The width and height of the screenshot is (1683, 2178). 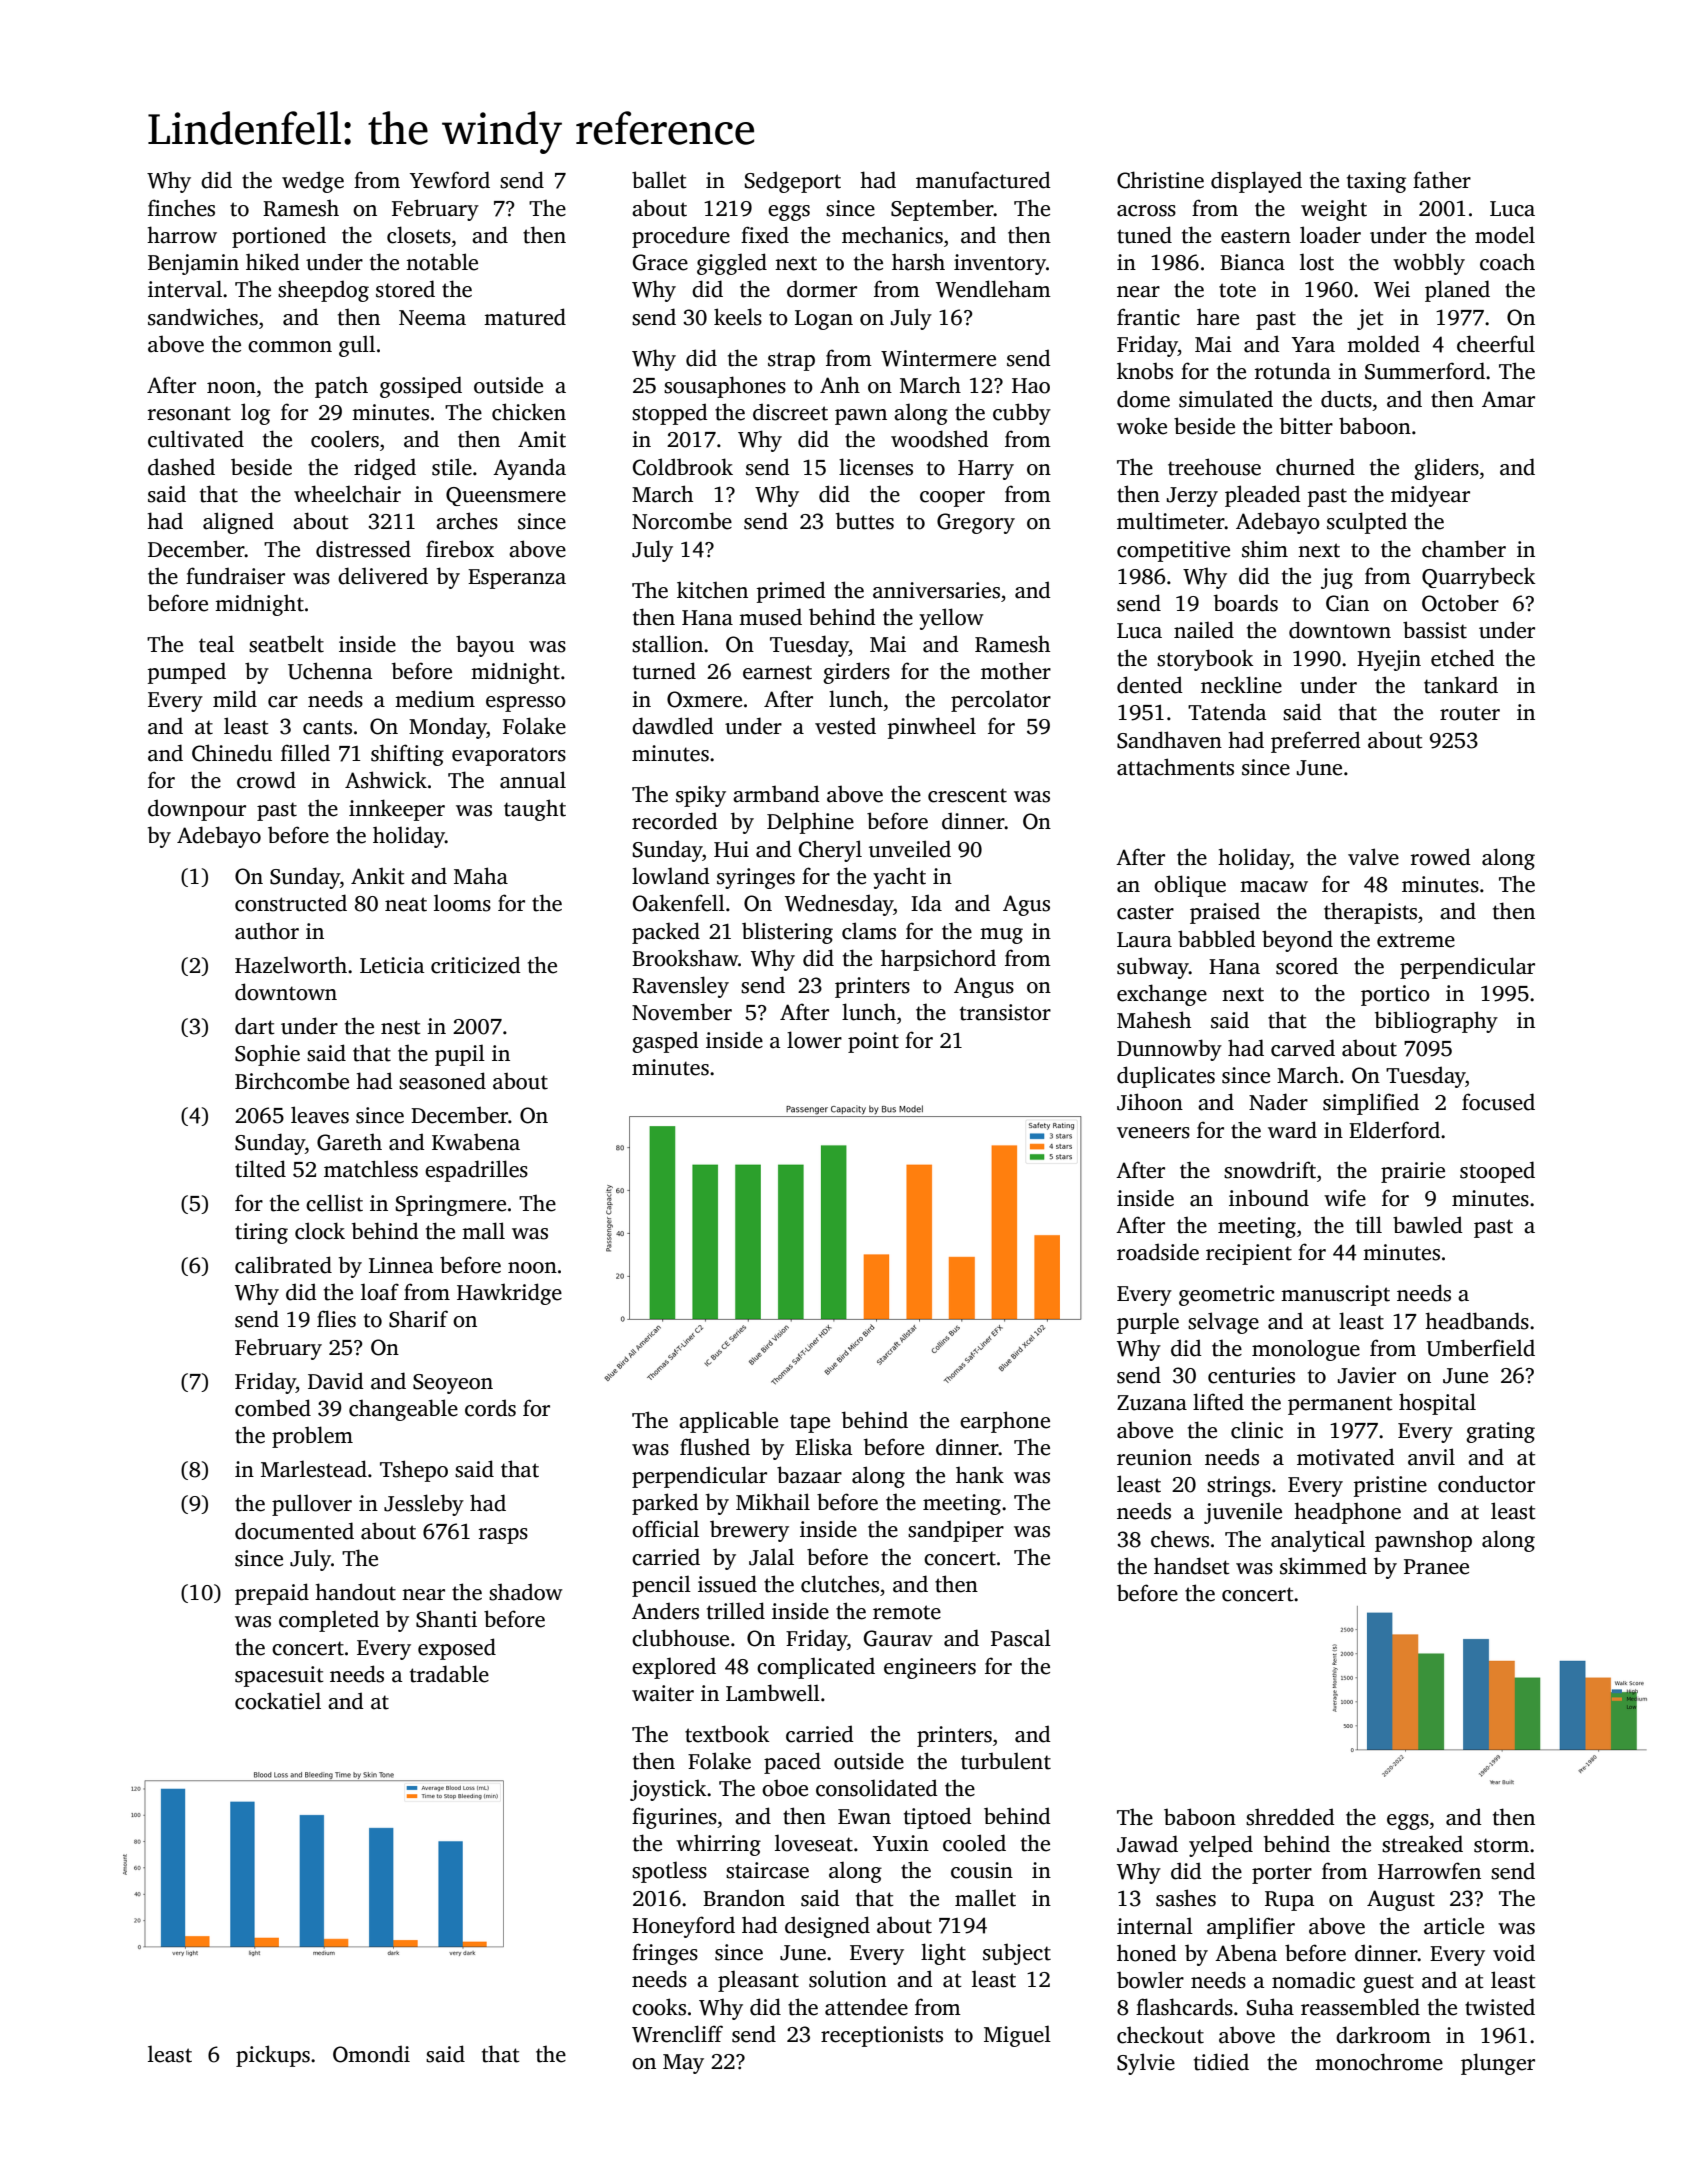 I want to click on Hawkridge, so click(x=509, y=1294).
